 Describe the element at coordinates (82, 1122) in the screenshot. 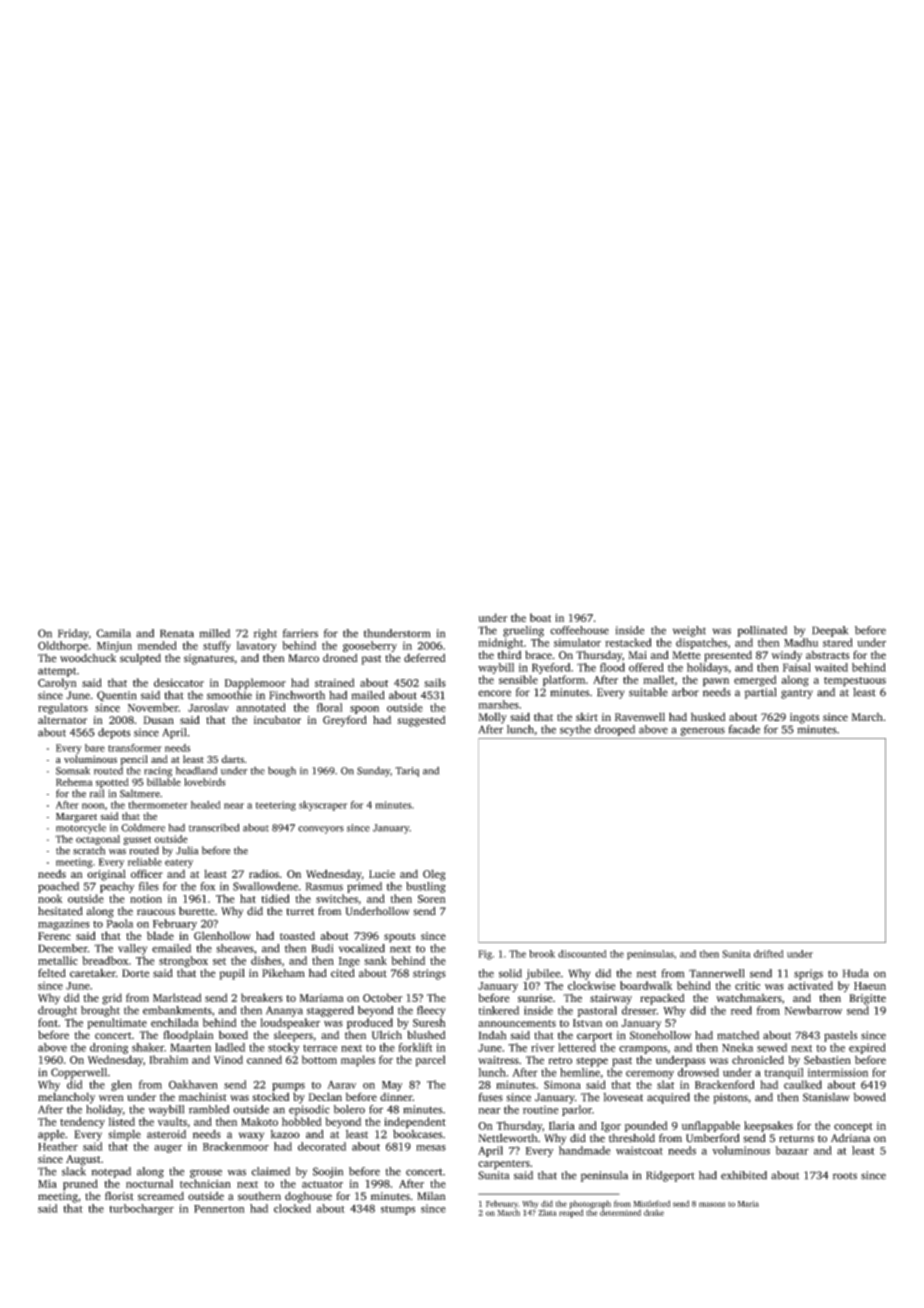

I see `tendency` at that location.
